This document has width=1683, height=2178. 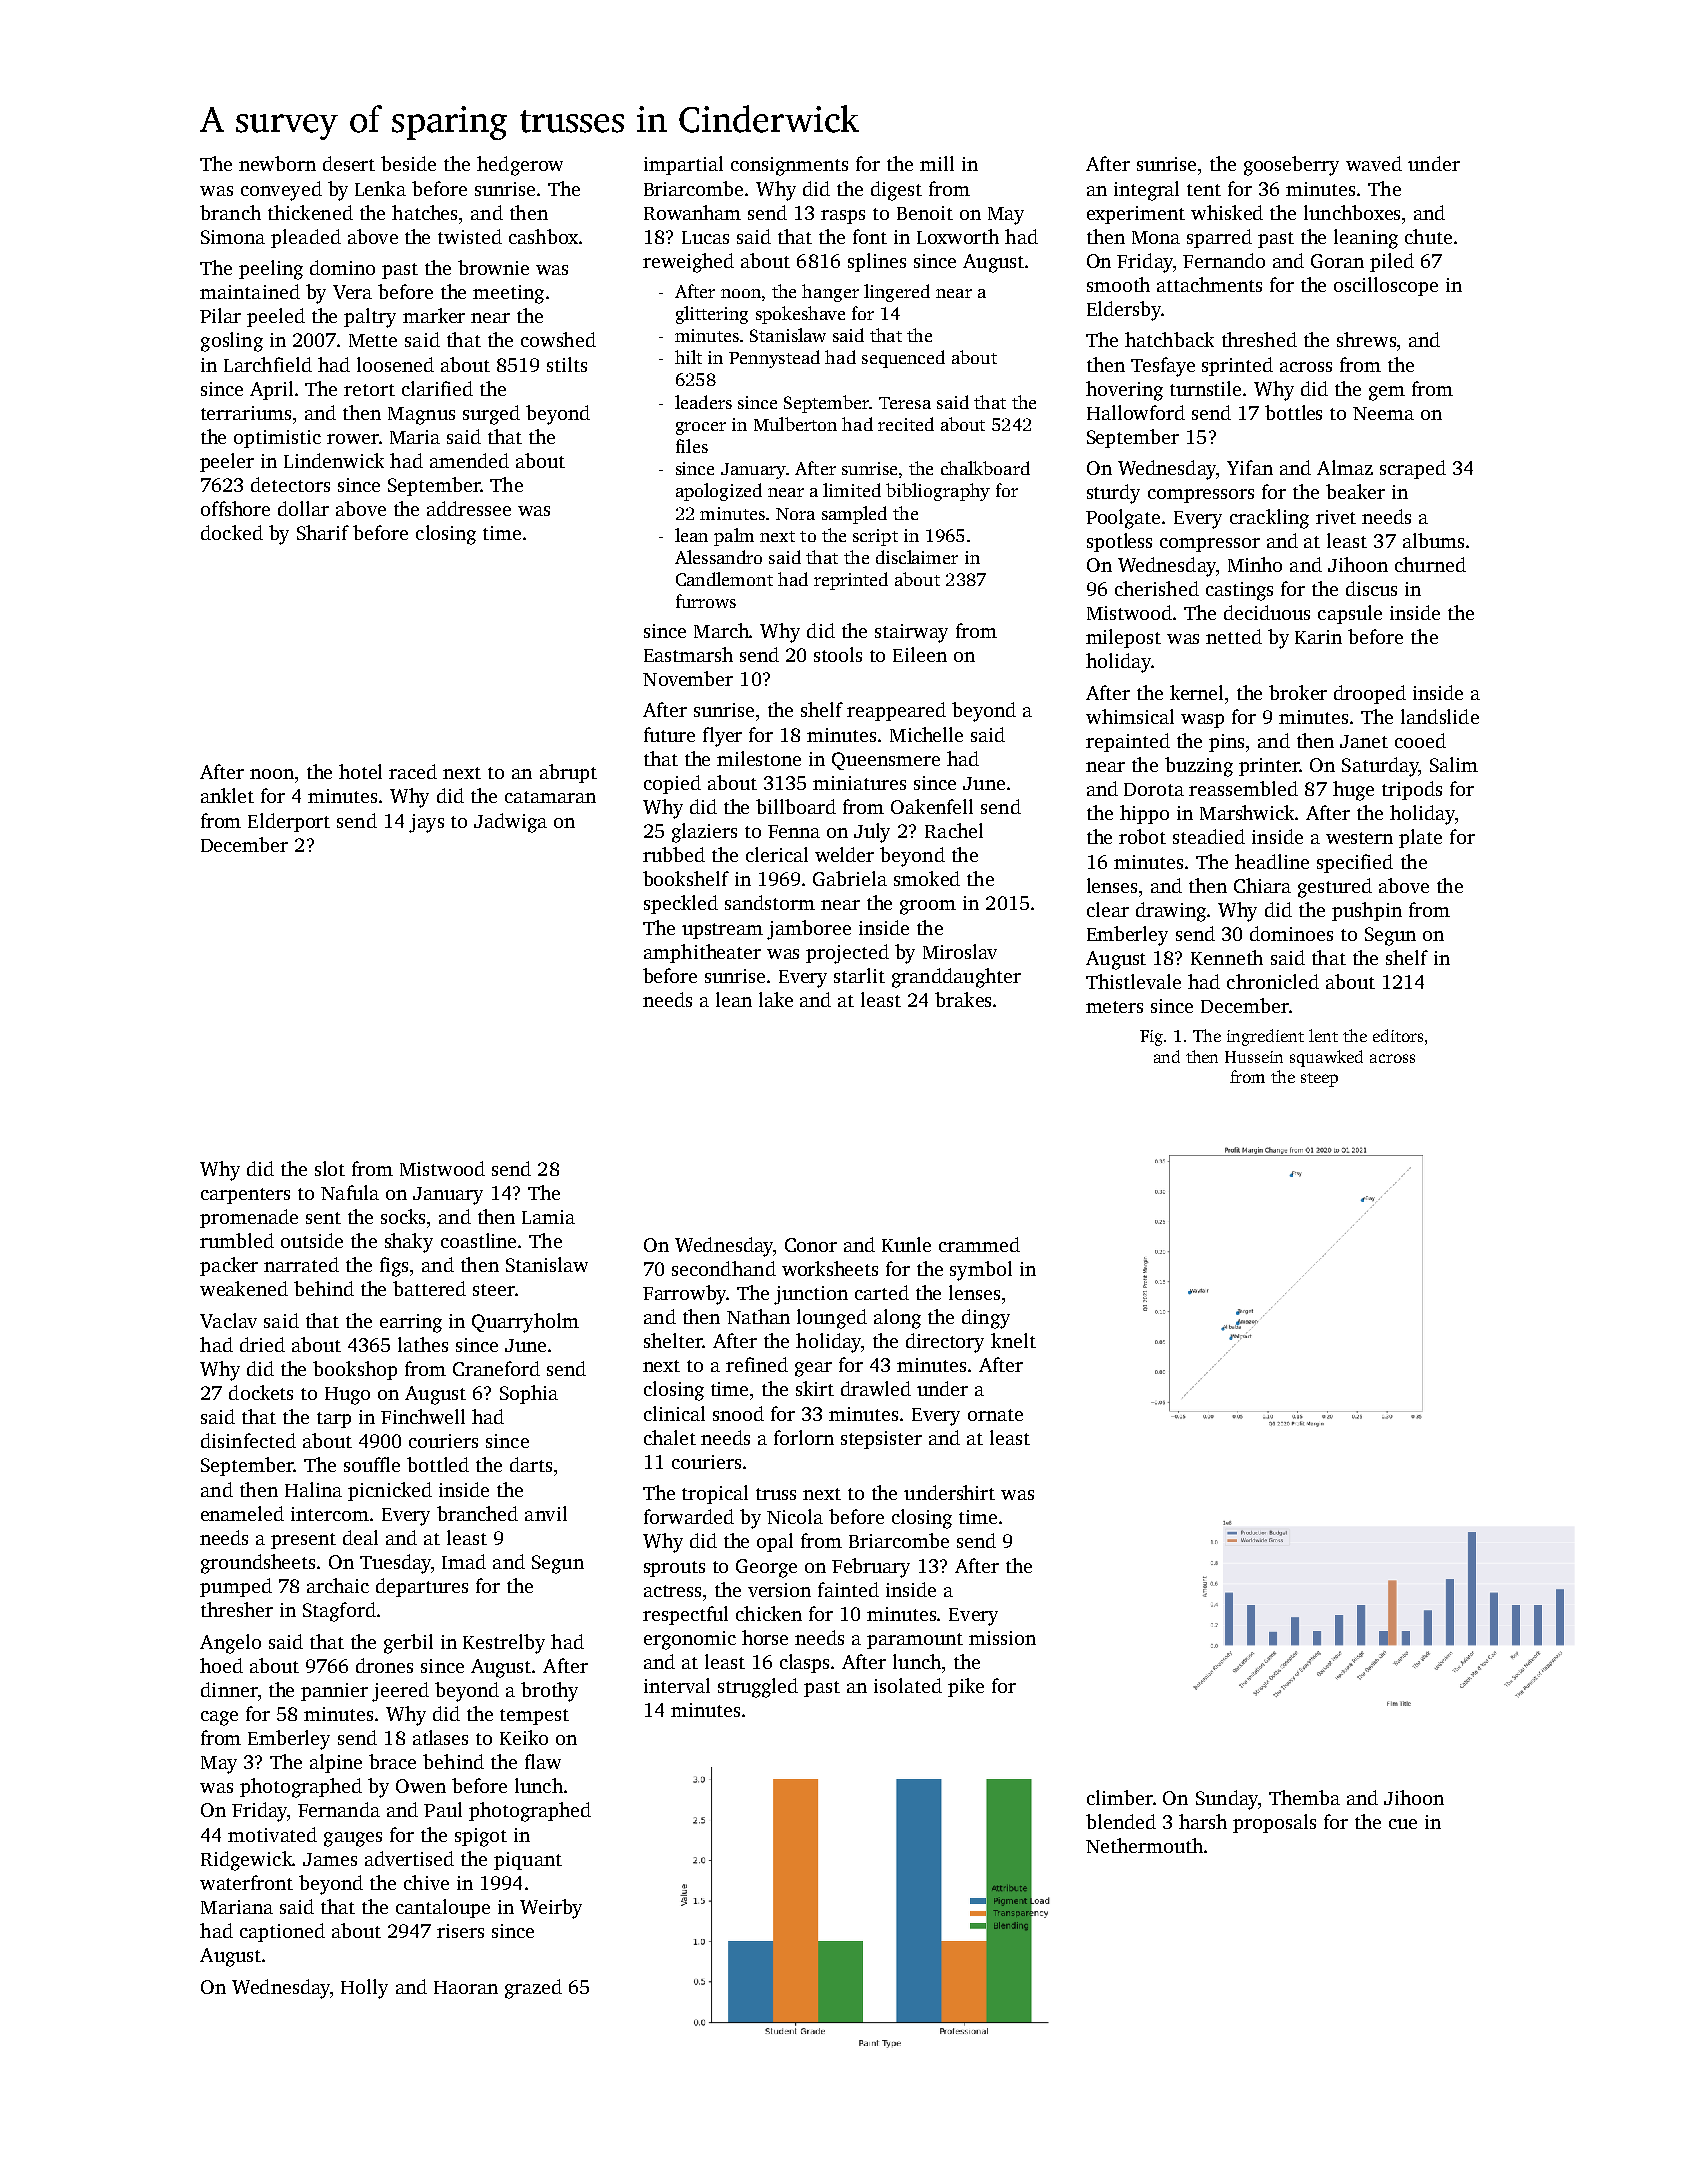 I want to click on Queensmere, so click(x=886, y=761).
